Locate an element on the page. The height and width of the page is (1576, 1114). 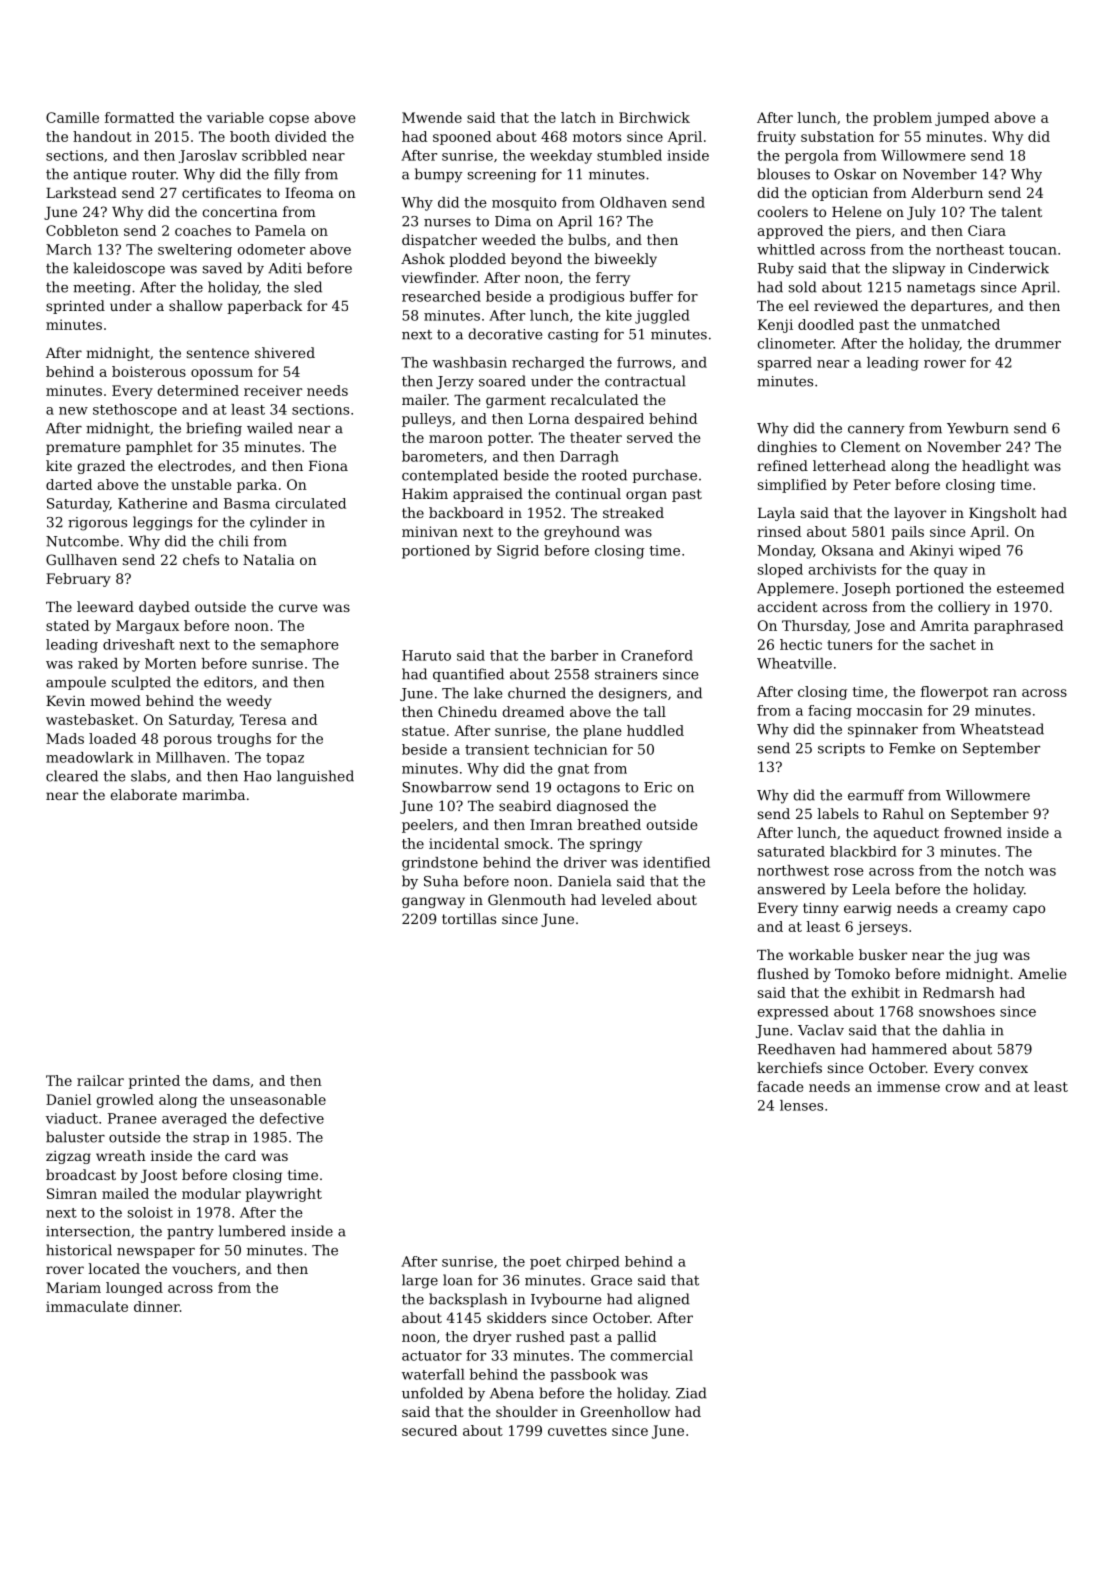
Ziad is located at coordinates (691, 1393).
